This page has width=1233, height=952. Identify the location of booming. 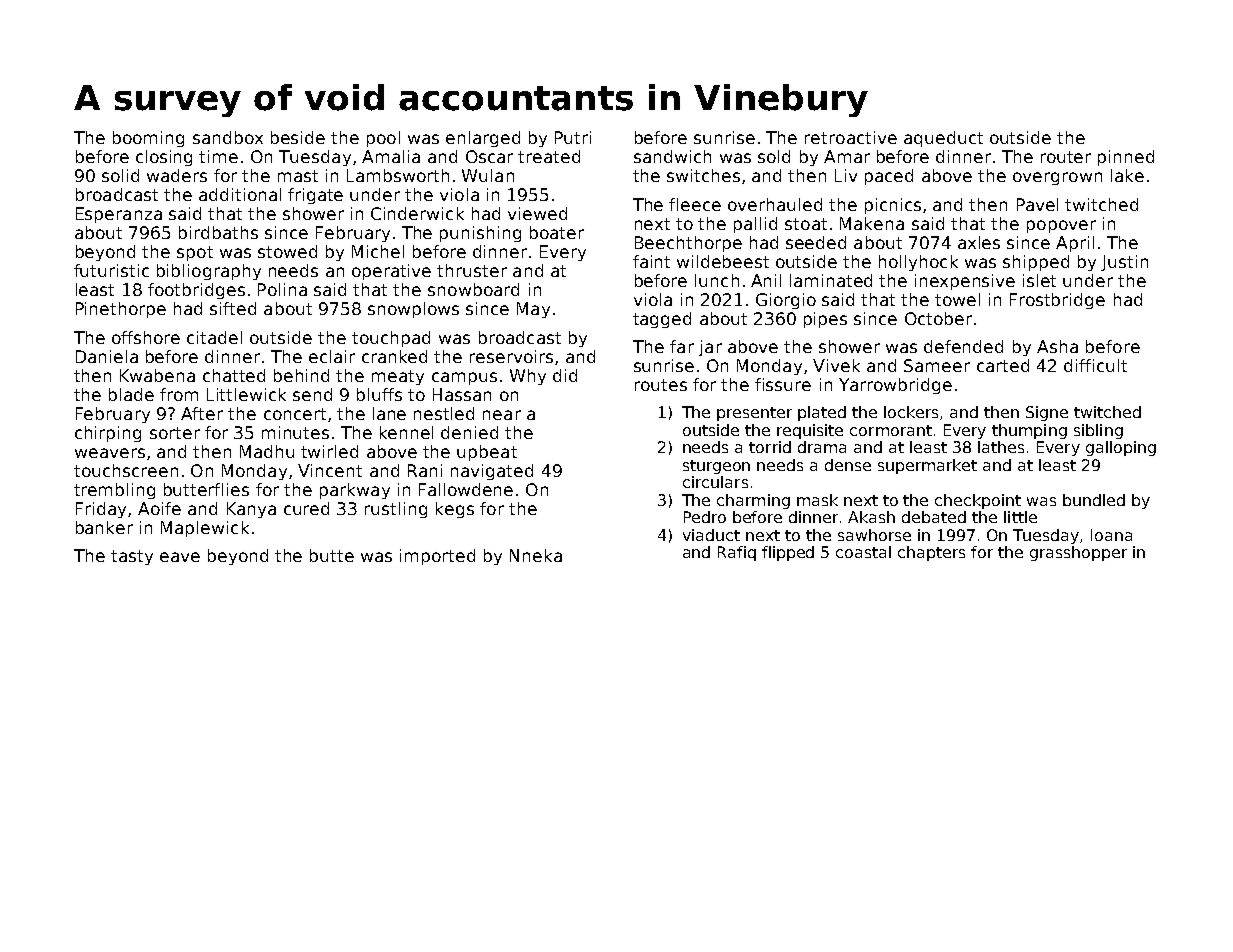
(148, 139).
